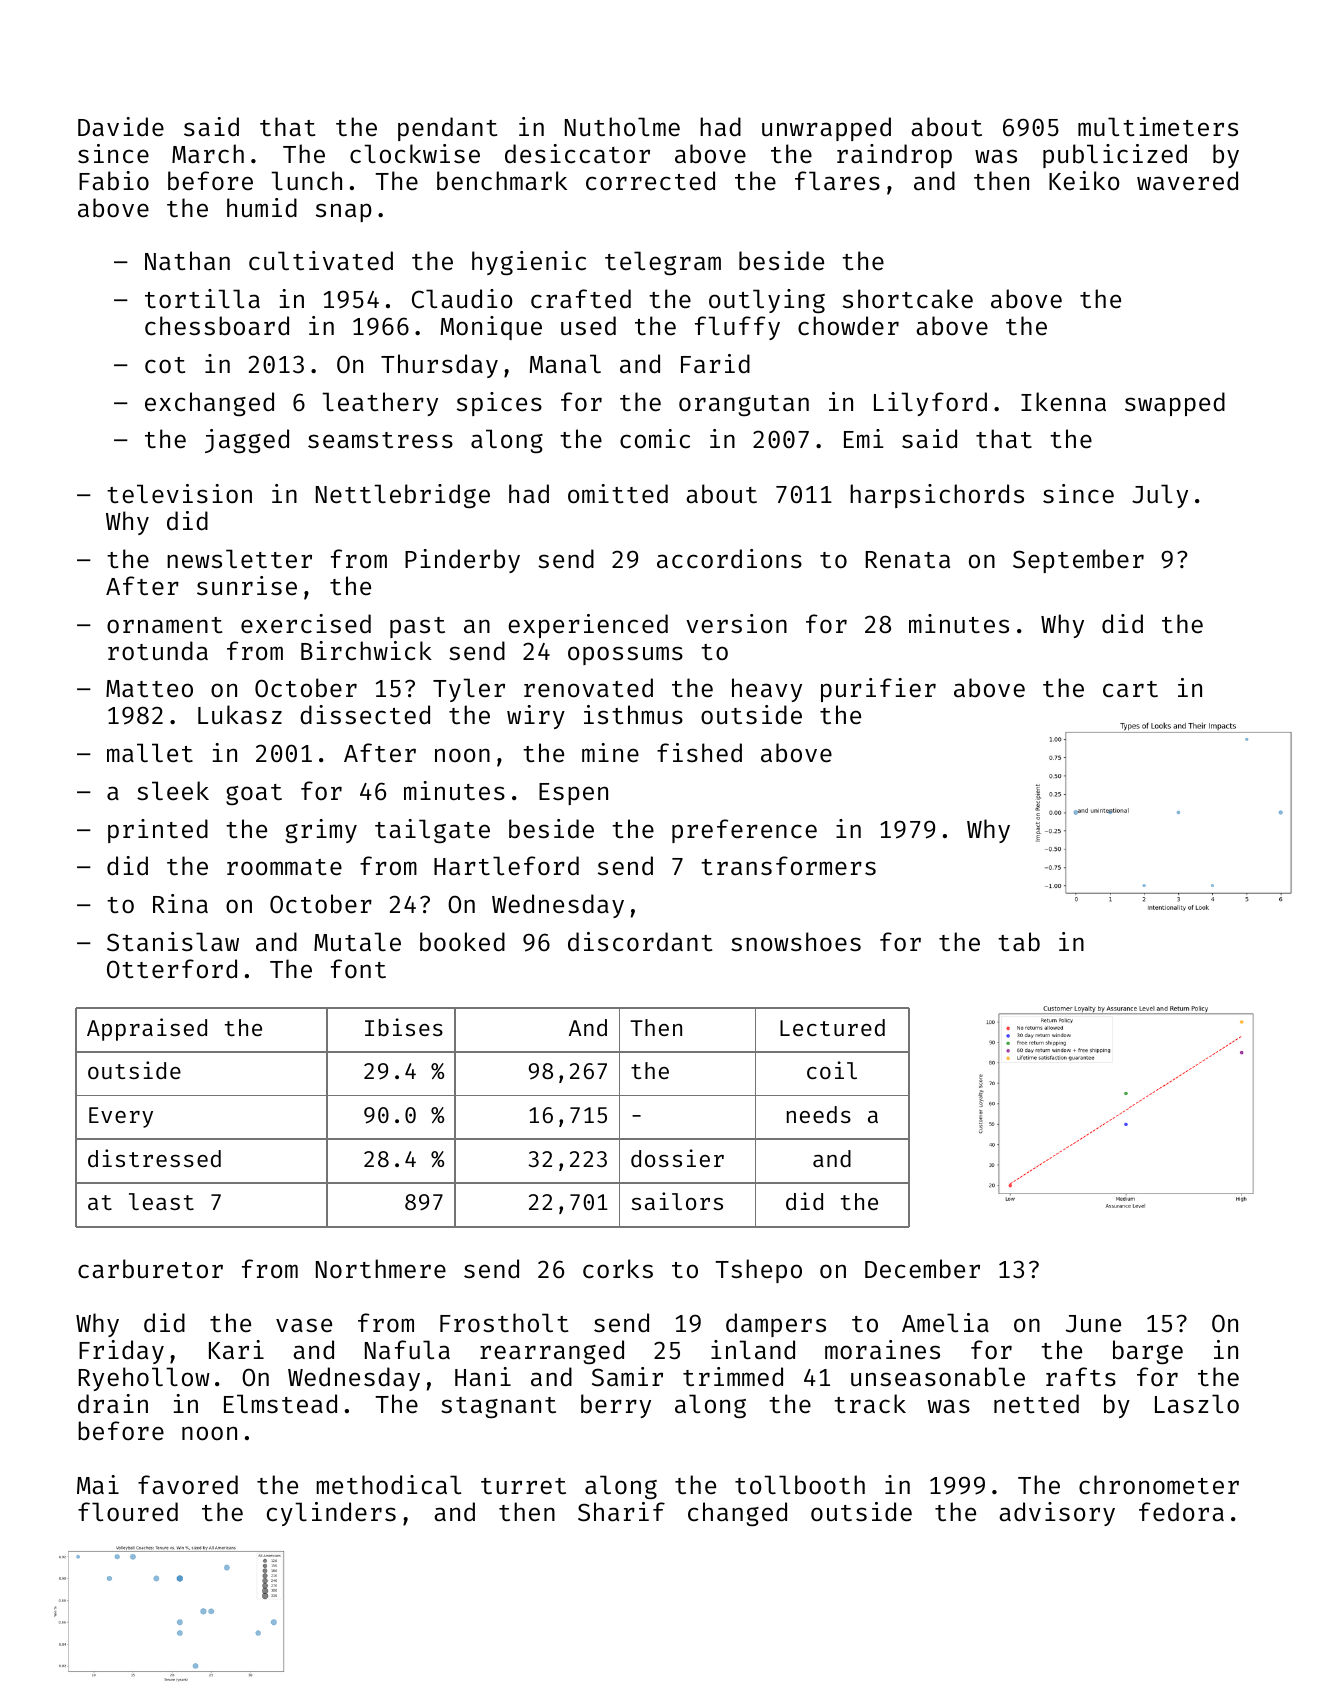 The image size is (1317, 1704). What do you see at coordinates (621, 1512) in the document?
I see `Sharif` at bounding box center [621, 1512].
